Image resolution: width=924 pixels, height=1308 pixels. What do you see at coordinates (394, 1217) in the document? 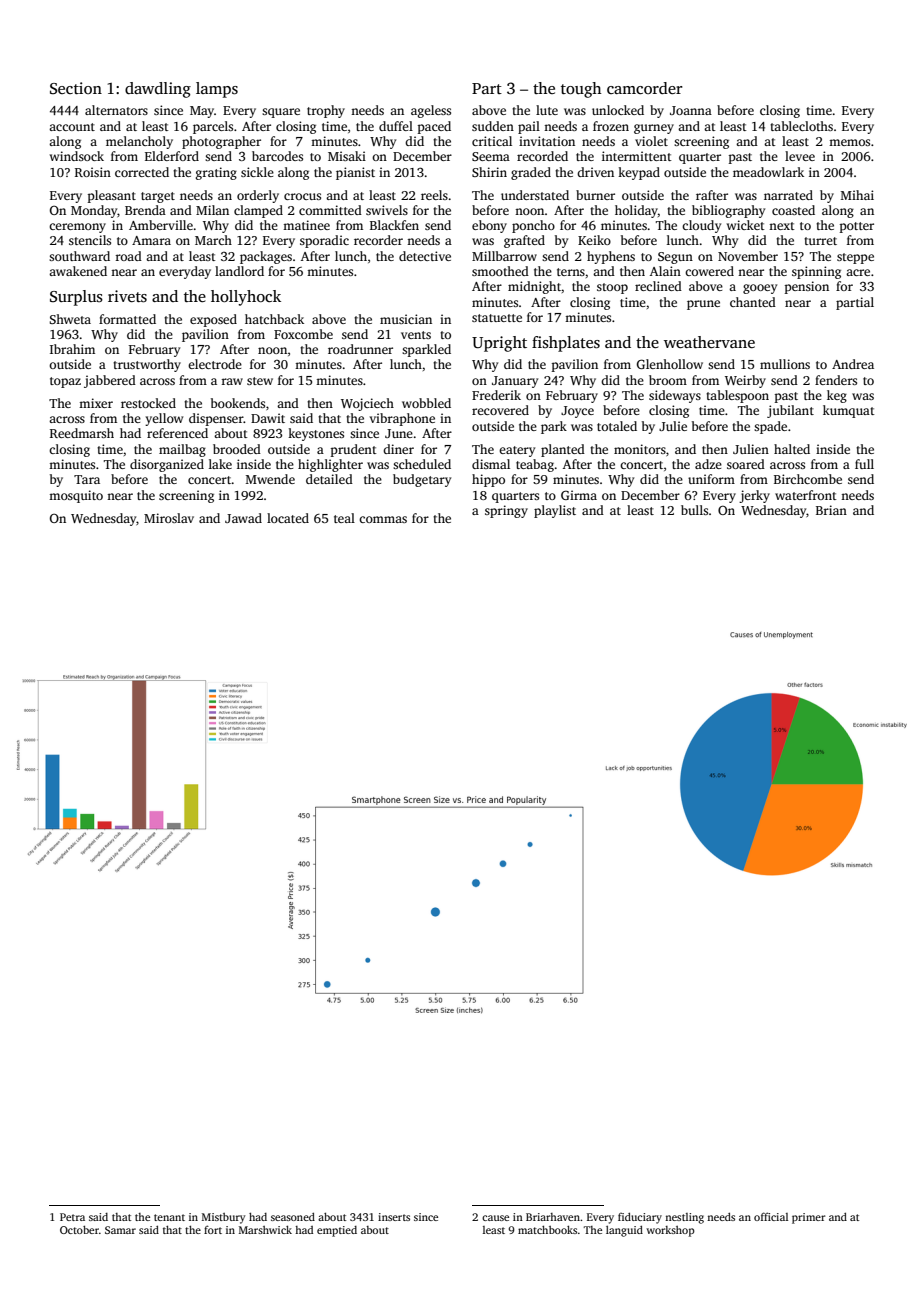
I see `inserts` at bounding box center [394, 1217].
